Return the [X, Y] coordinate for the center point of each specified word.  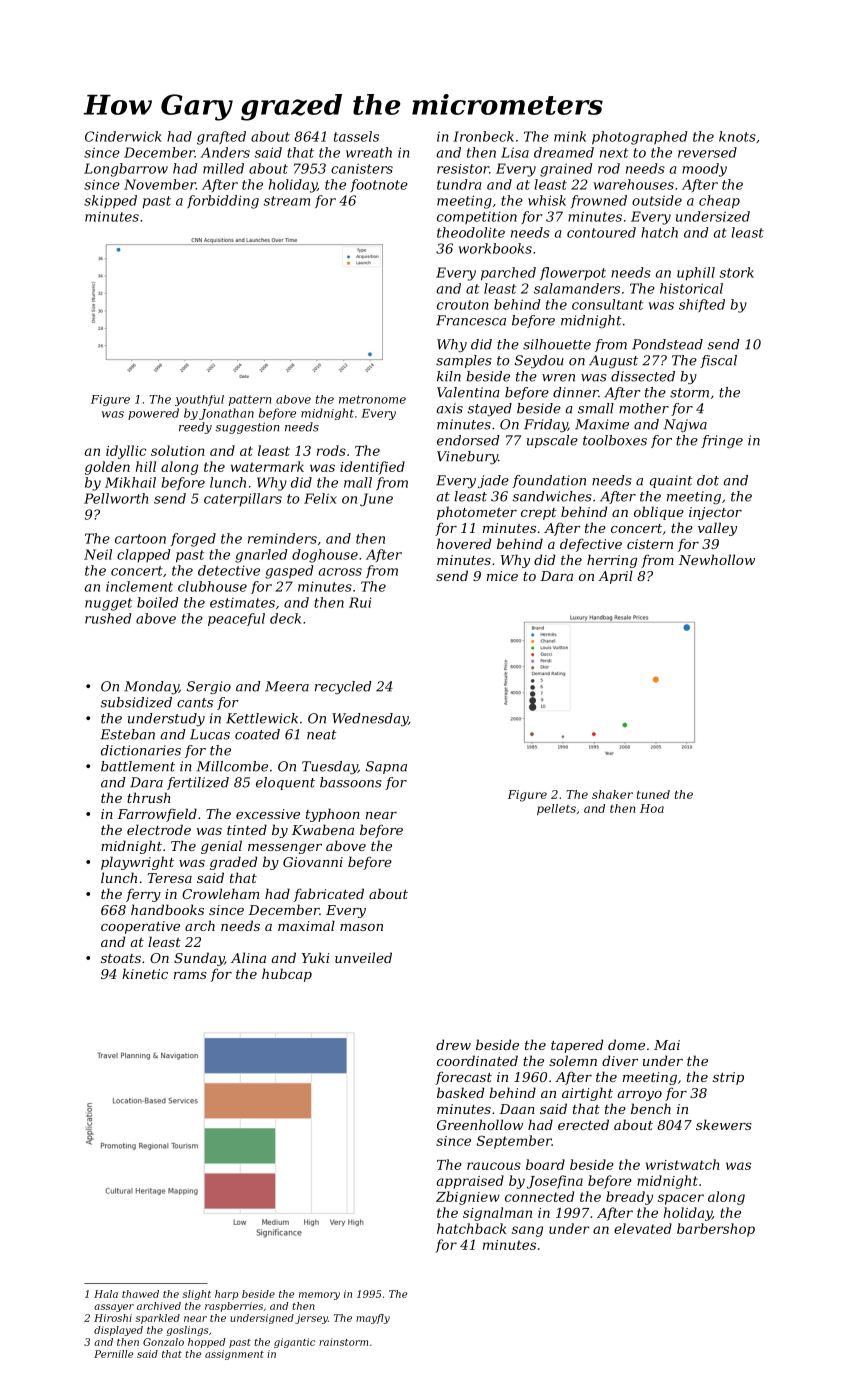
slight [197, 1295]
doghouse [325, 556]
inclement [139, 586]
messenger [285, 849]
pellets [556, 809]
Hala [106, 1294]
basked [460, 1092]
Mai [667, 1045]
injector [715, 513]
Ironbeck [483, 136]
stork [737, 272]
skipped [110, 202]
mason [361, 927]
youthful [199, 400]
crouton [462, 305]
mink [570, 136]
